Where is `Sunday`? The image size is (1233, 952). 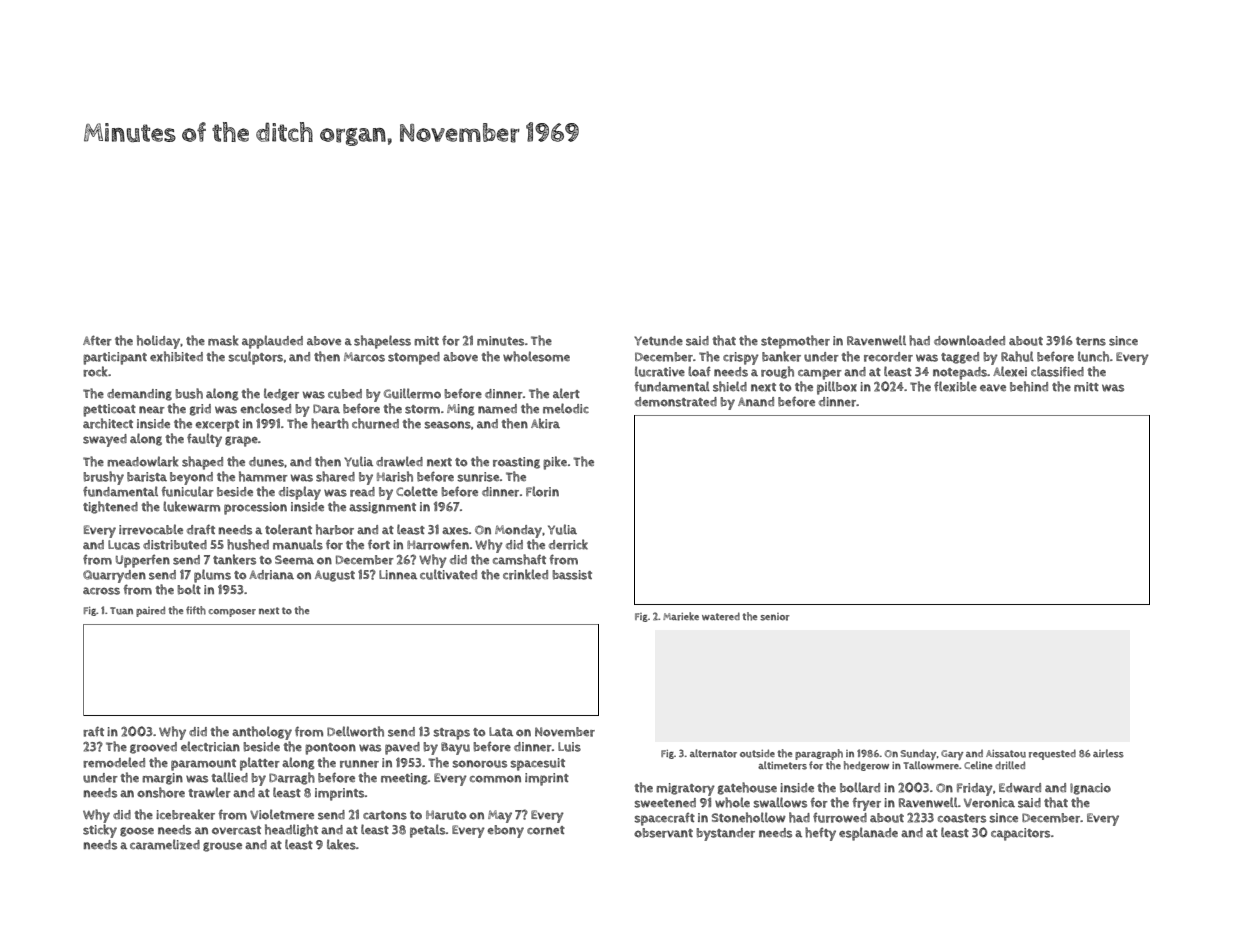
Sunday is located at coordinates (919, 754).
